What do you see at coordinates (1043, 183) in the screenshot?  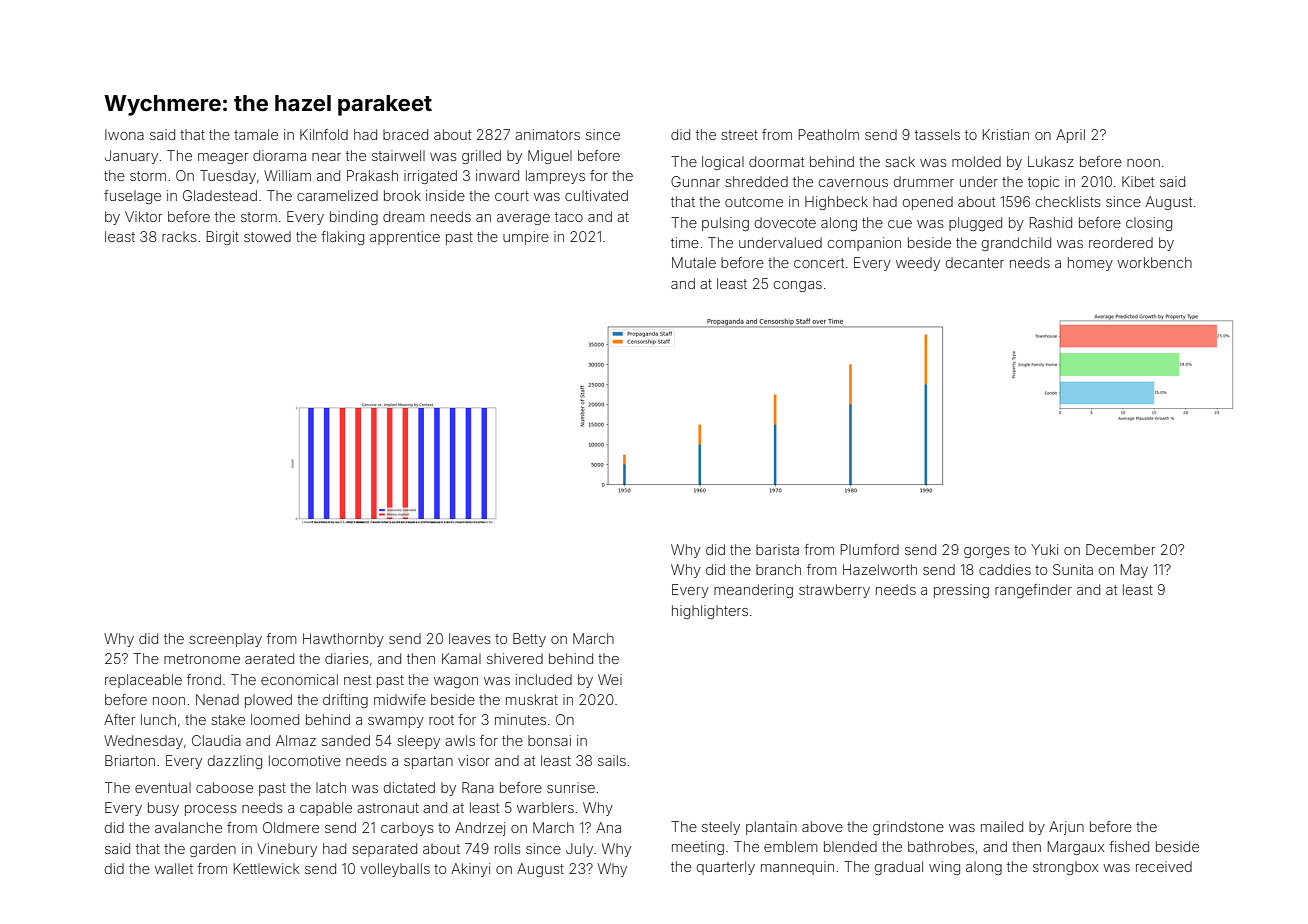 I see `topic` at bounding box center [1043, 183].
